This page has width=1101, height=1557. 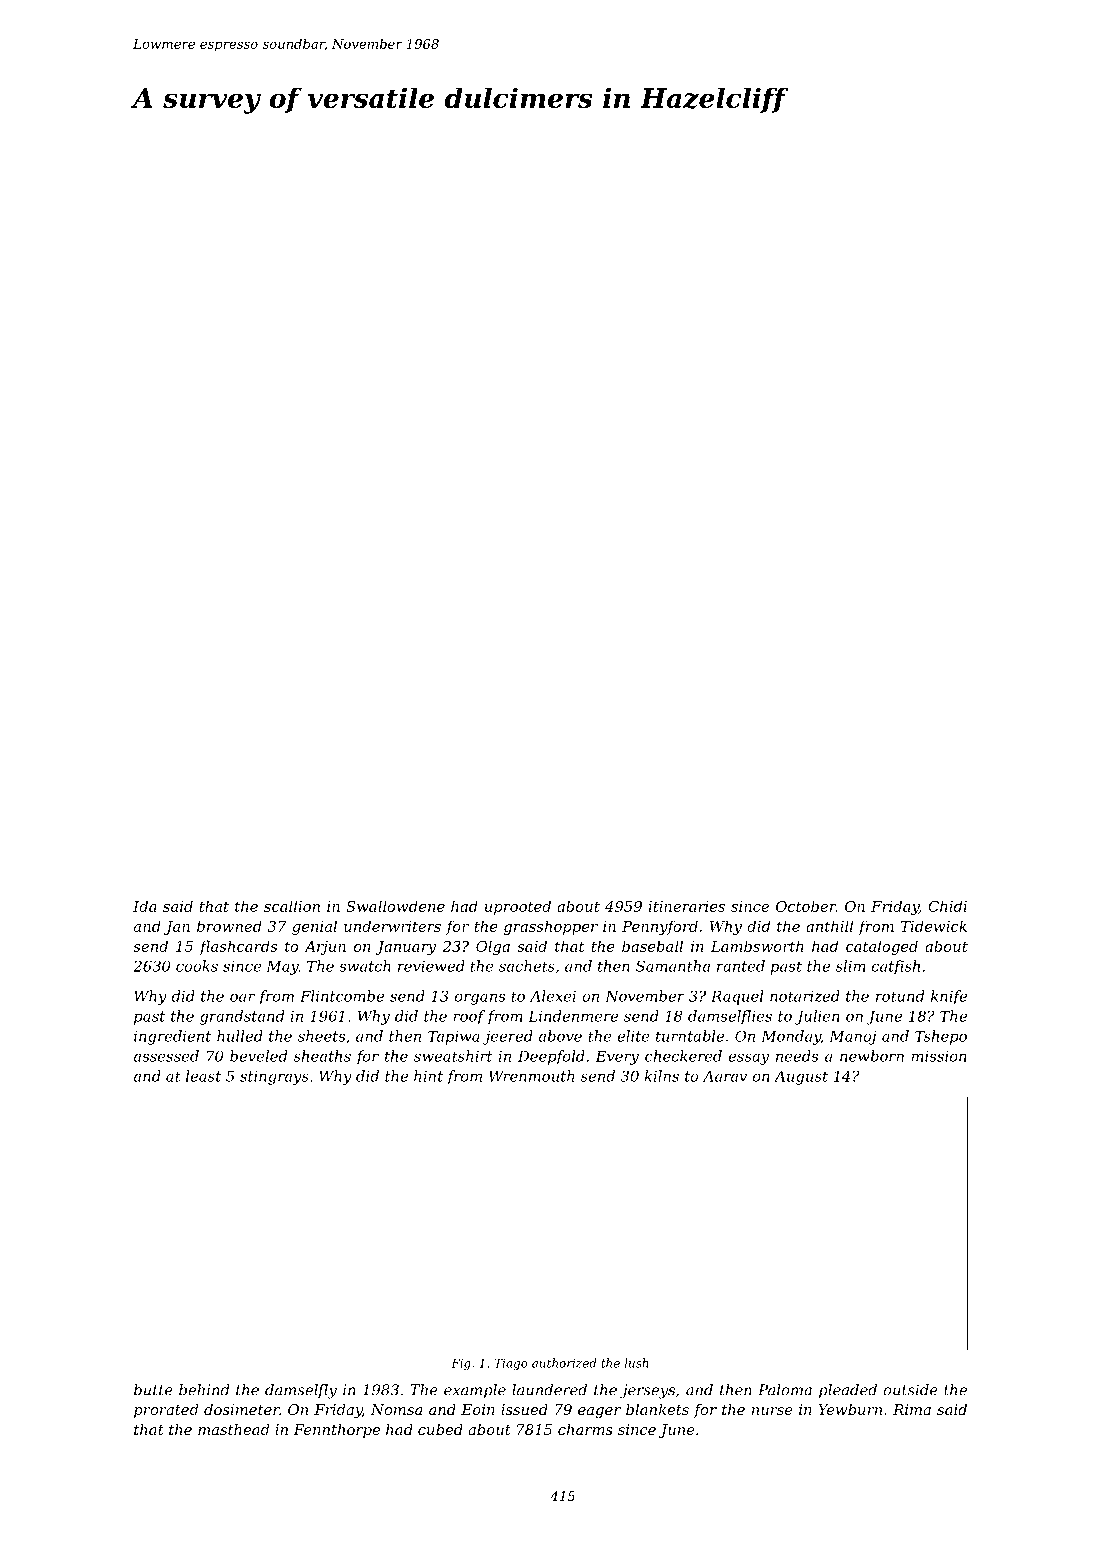 I want to click on masthead, so click(x=233, y=1429).
